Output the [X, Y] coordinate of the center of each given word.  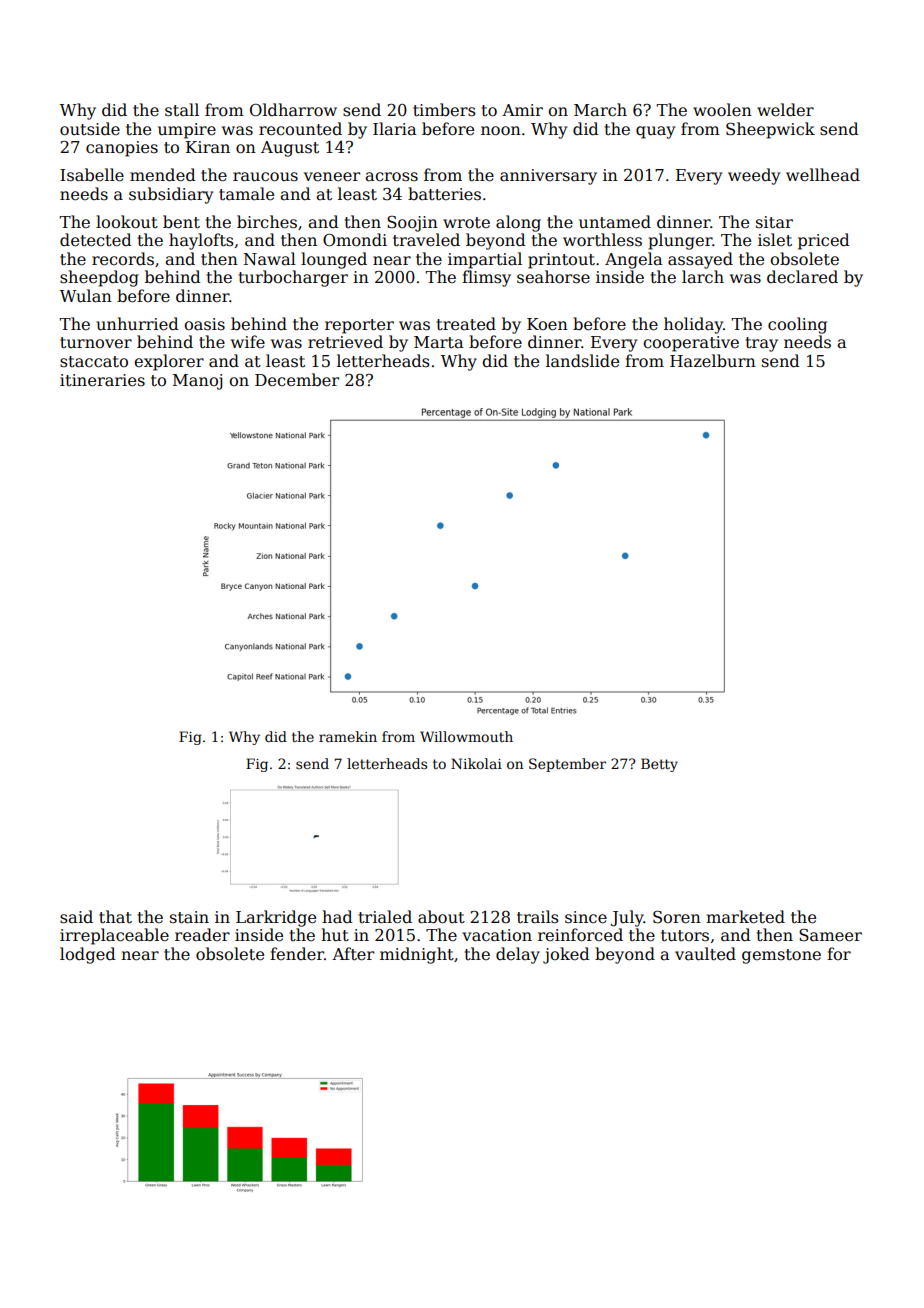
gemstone [781, 956]
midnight [417, 955]
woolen [722, 110]
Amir [522, 110]
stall [182, 110]
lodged [88, 955]
